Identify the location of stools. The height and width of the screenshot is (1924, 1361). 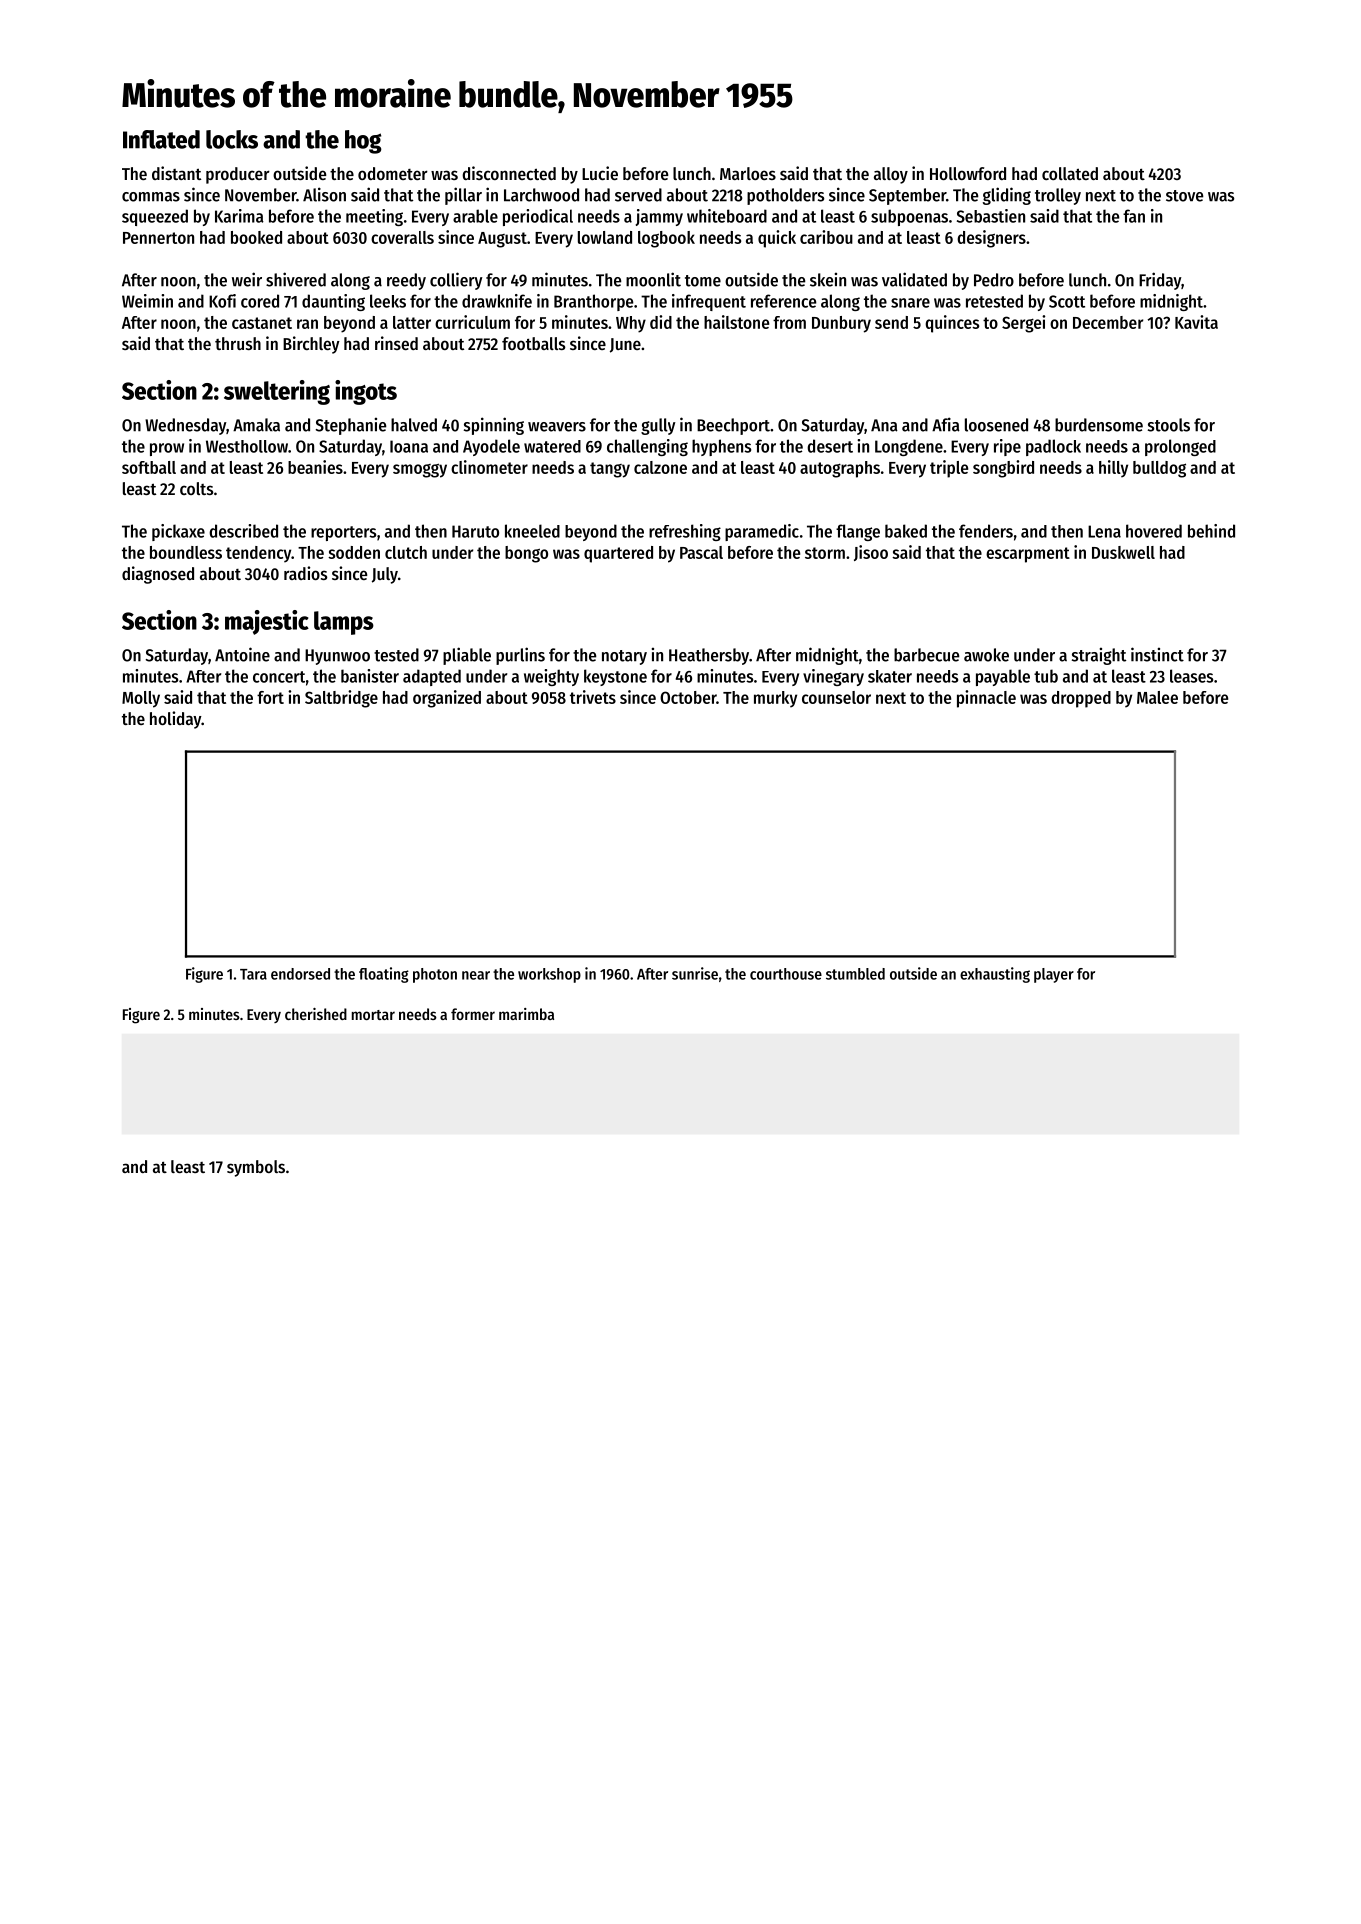
(1169, 425).
